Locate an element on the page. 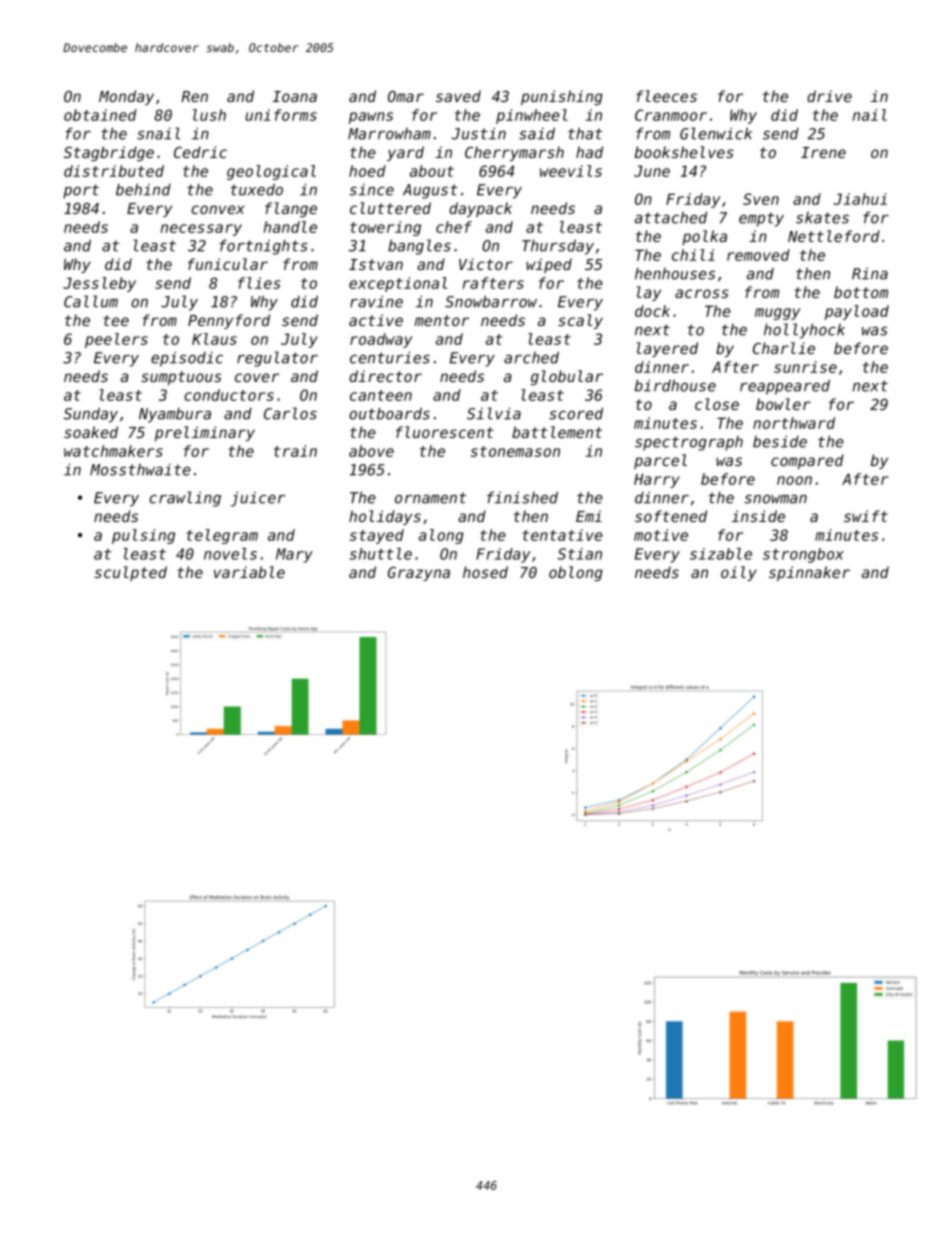 The width and height of the page is (952, 1233). oily is located at coordinates (739, 573).
